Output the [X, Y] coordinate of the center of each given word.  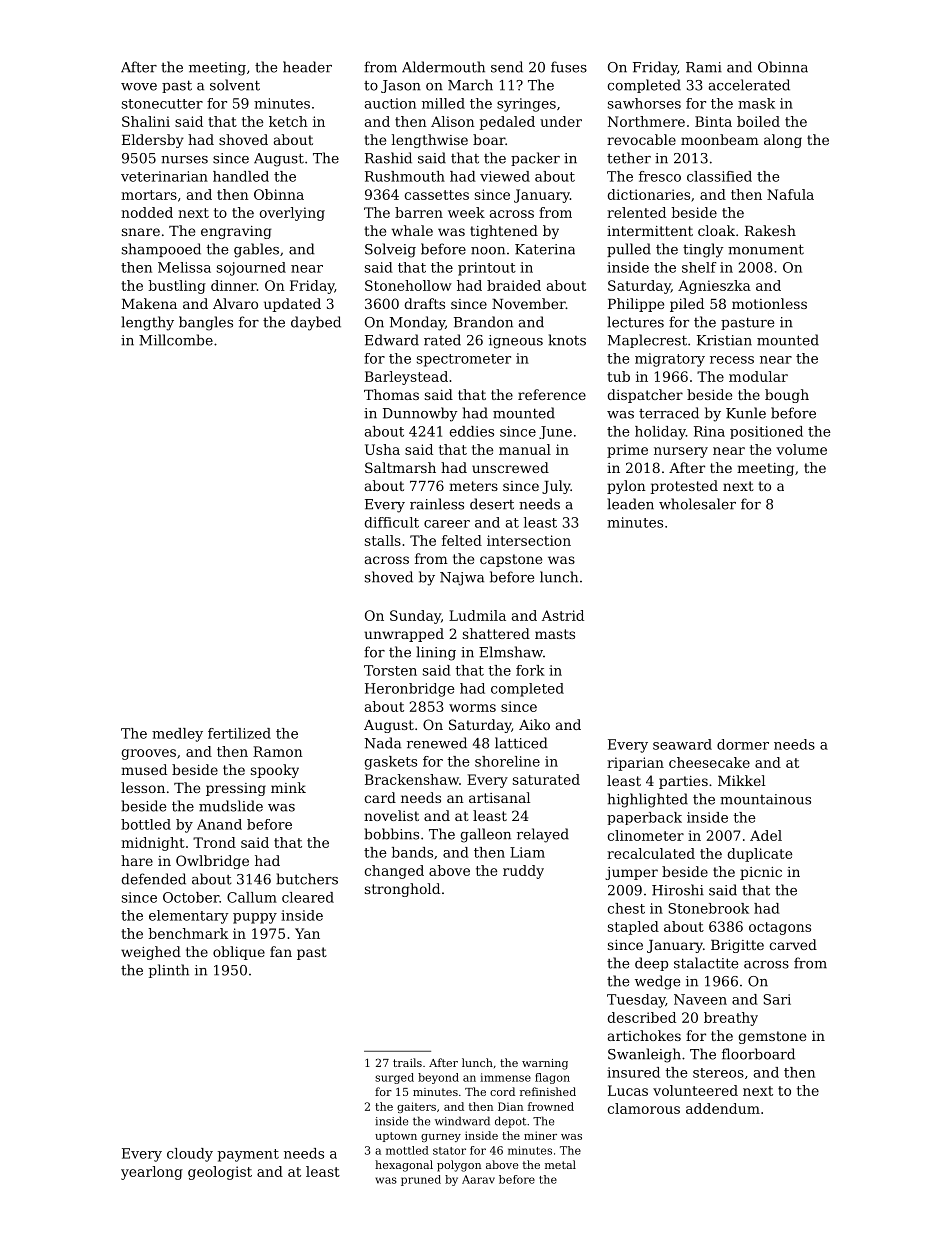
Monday [417, 323]
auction [390, 103]
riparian [635, 764]
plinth [169, 971]
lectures [635, 322]
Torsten [390, 670]
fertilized [239, 733]
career [447, 524]
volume [801, 449]
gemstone [772, 1037]
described [642, 1017]
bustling [177, 287]
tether [629, 158]
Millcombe [176, 340]
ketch [288, 121]
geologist [220, 1173]
